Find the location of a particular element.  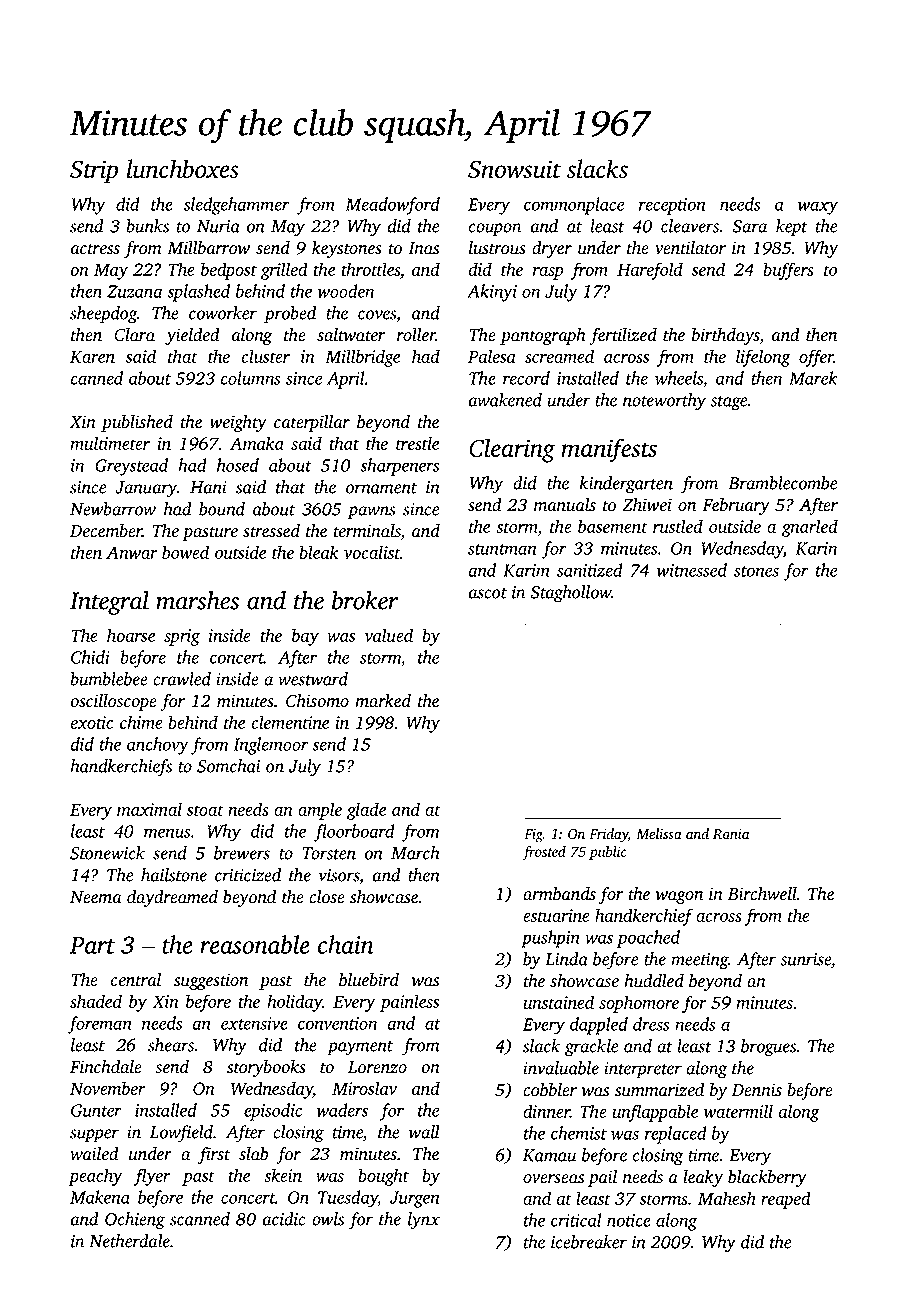

peachy is located at coordinates (95, 1177).
